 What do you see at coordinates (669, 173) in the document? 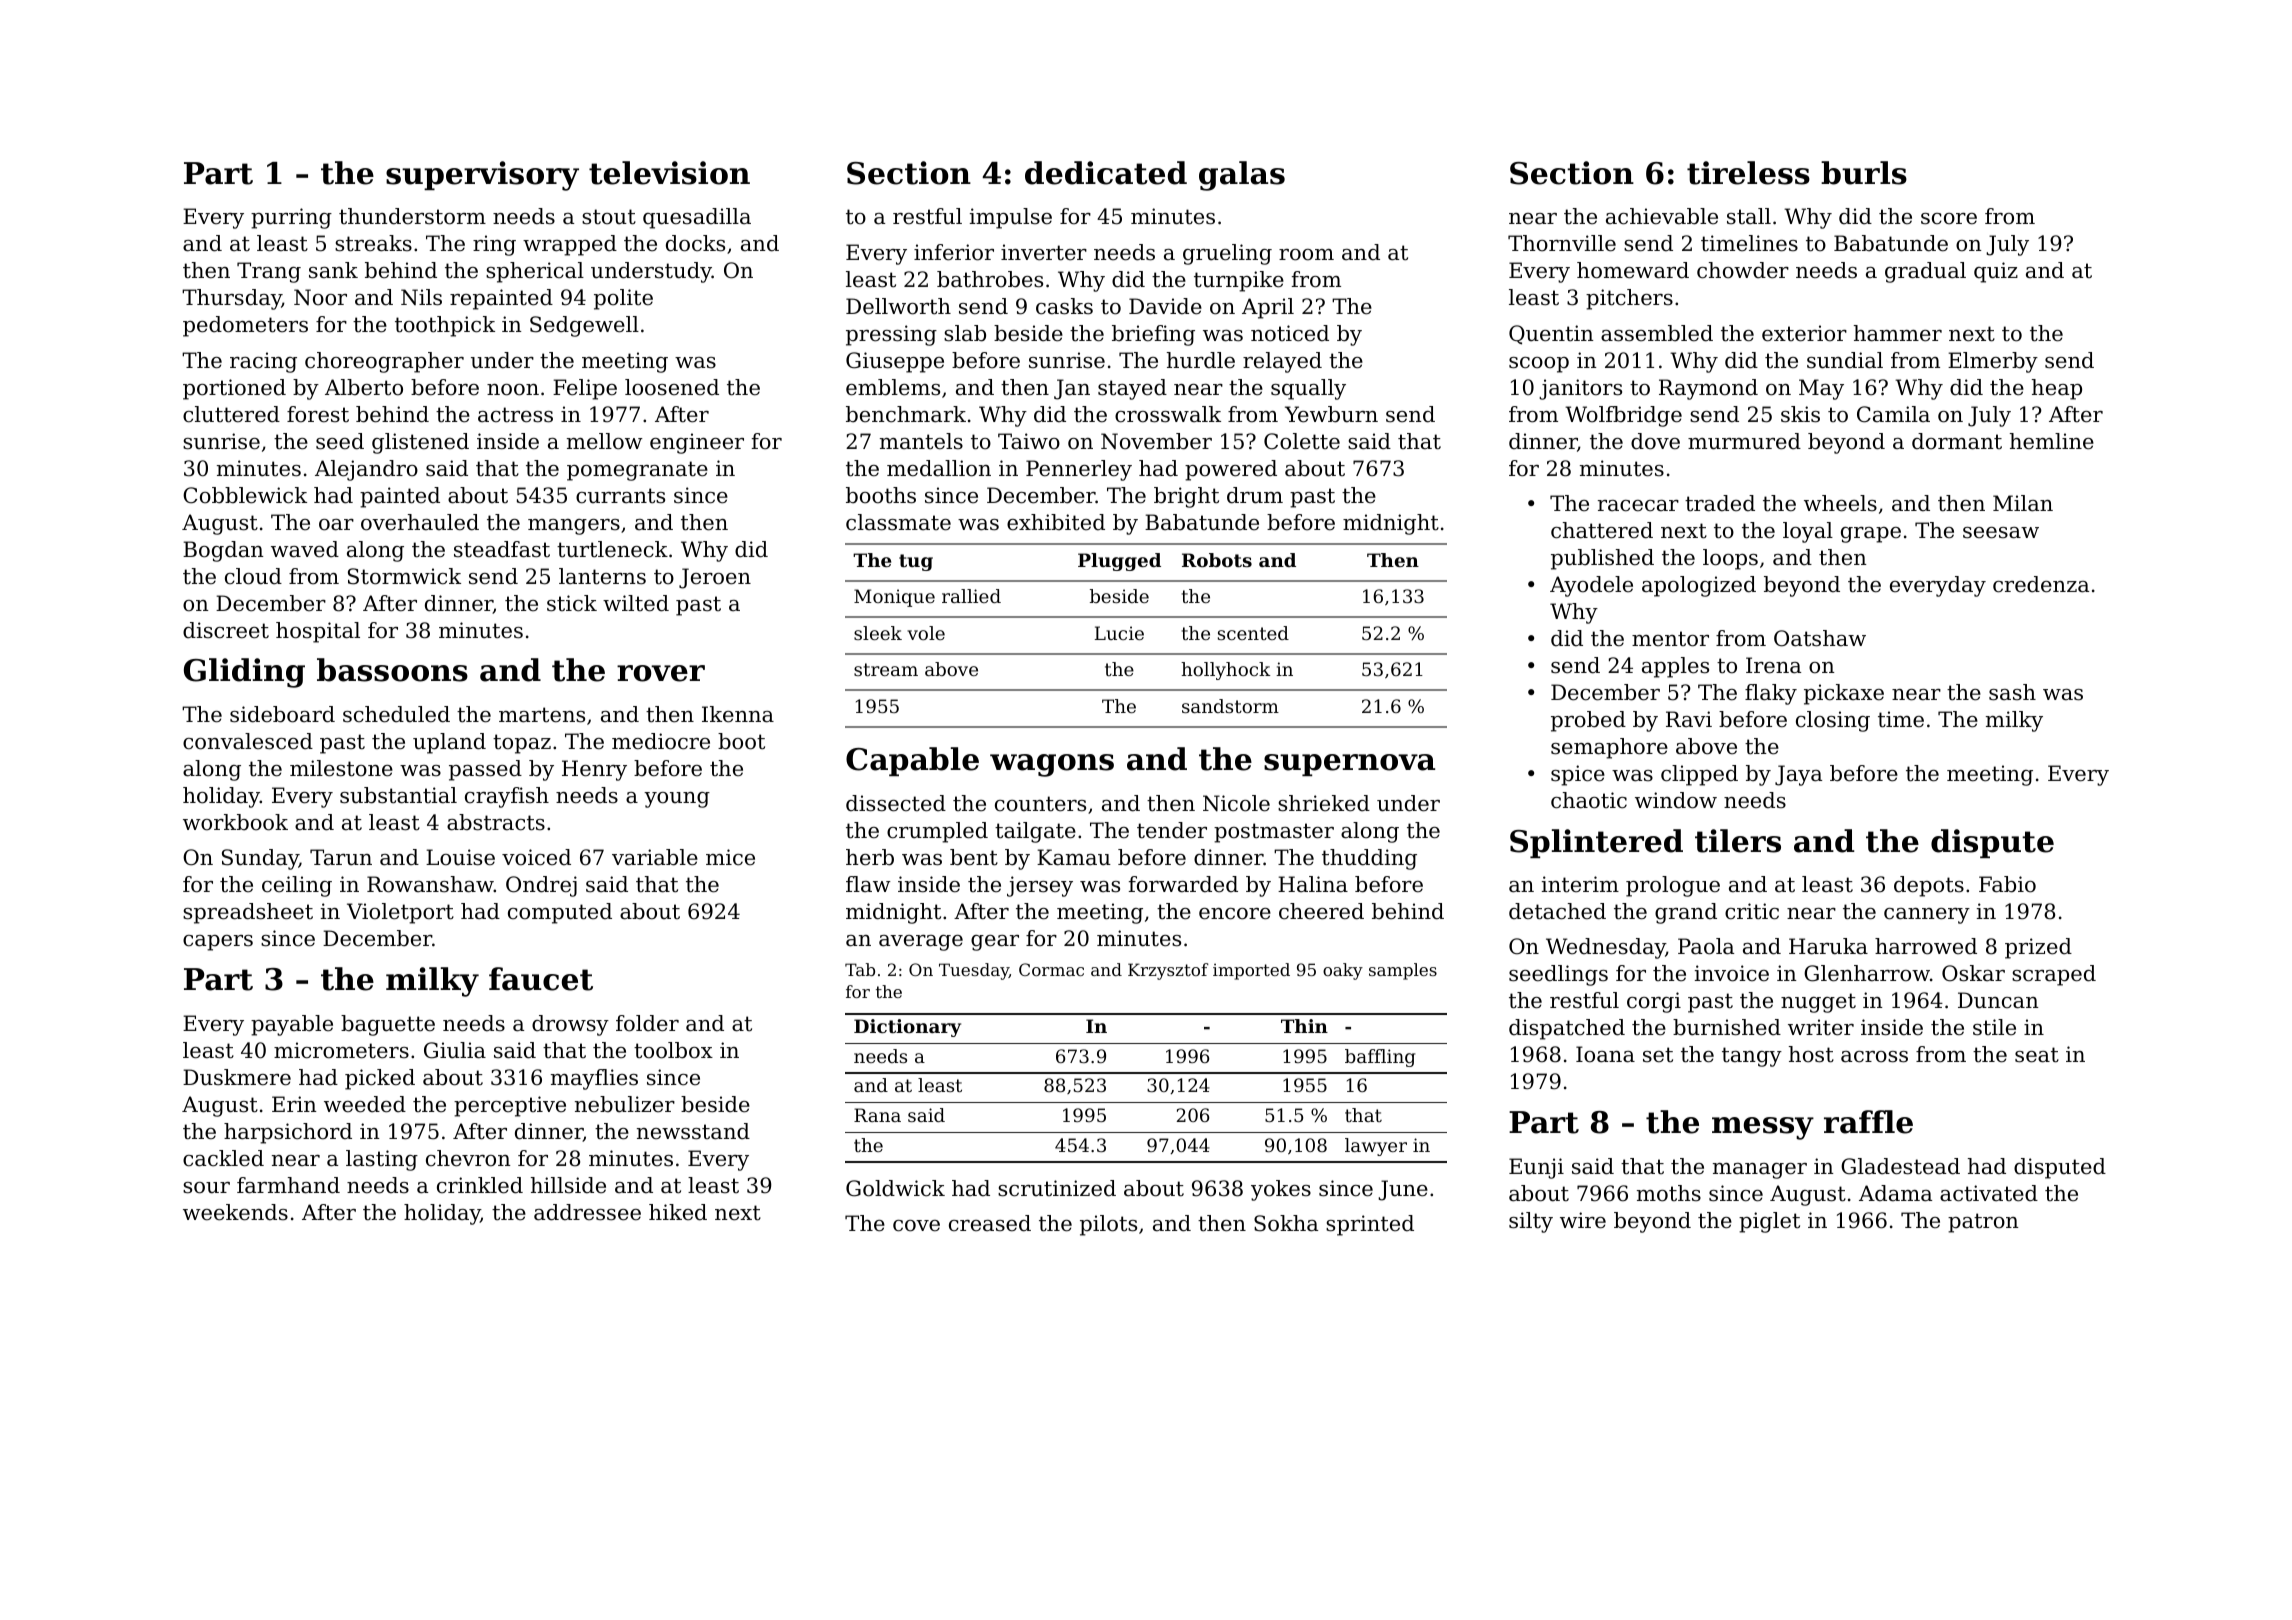
I see `television` at bounding box center [669, 173].
